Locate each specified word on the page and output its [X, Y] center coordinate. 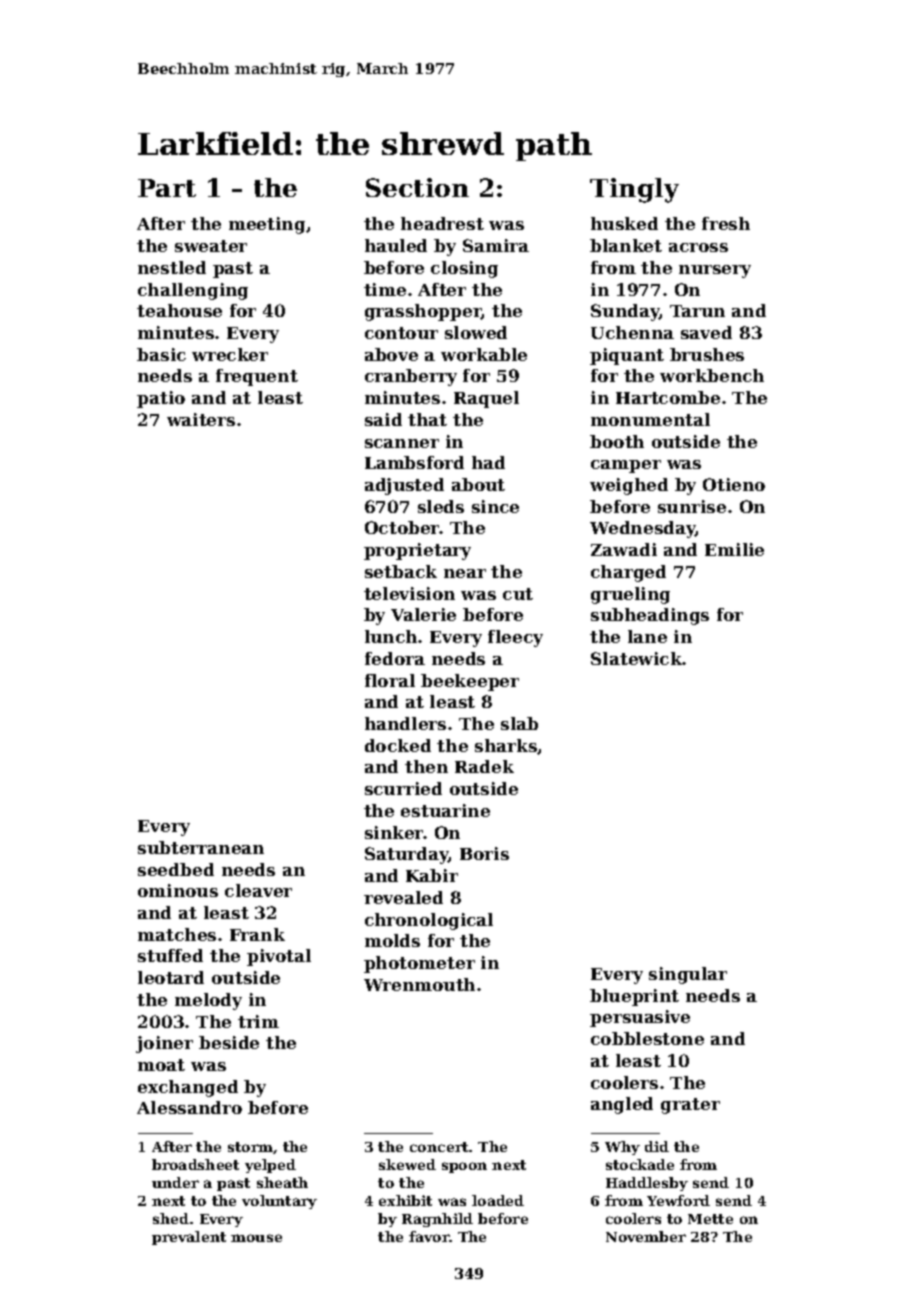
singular [688, 975]
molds [392, 940]
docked [398, 745]
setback [401, 571]
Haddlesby [647, 1184]
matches [177, 934]
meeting [267, 225]
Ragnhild [437, 1220]
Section [417, 187]
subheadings [650, 616]
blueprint [634, 997]
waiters [201, 419]
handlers [405, 723]
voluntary [279, 1202]
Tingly [634, 190]
